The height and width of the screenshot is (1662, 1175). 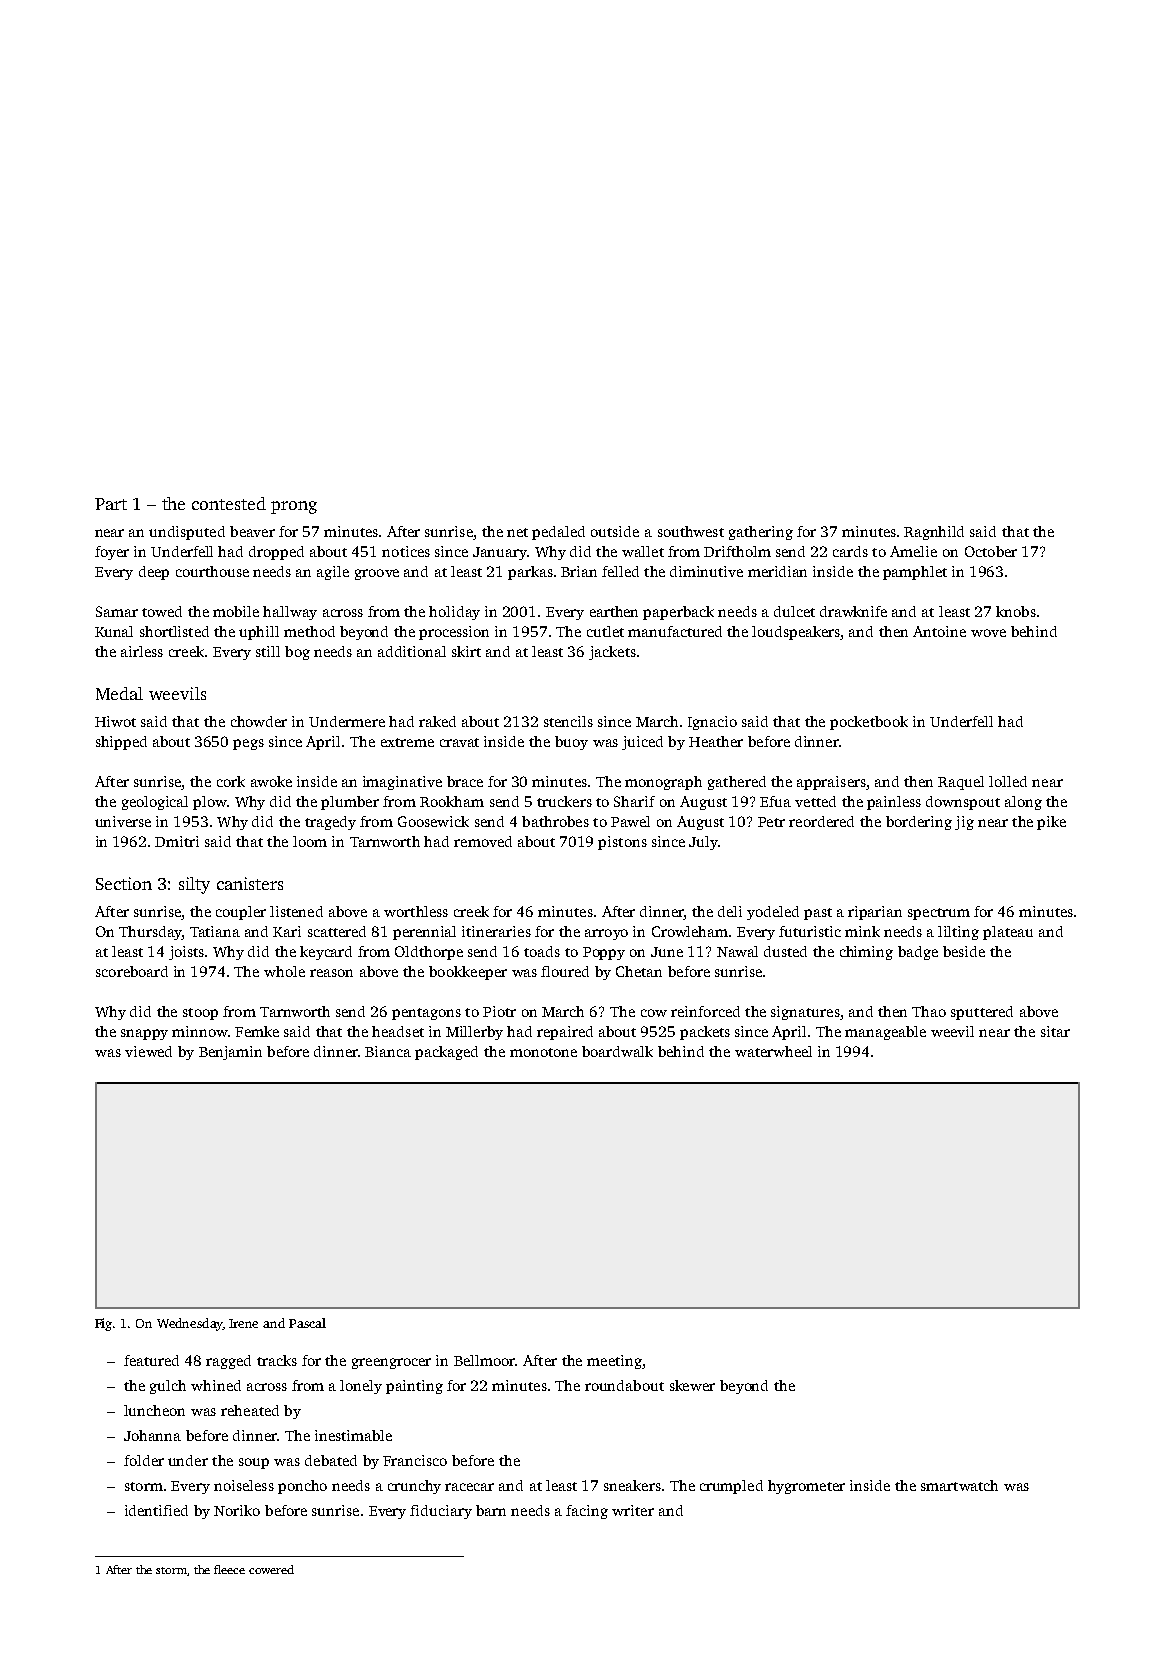 I want to click on appraisers, so click(x=831, y=783).
